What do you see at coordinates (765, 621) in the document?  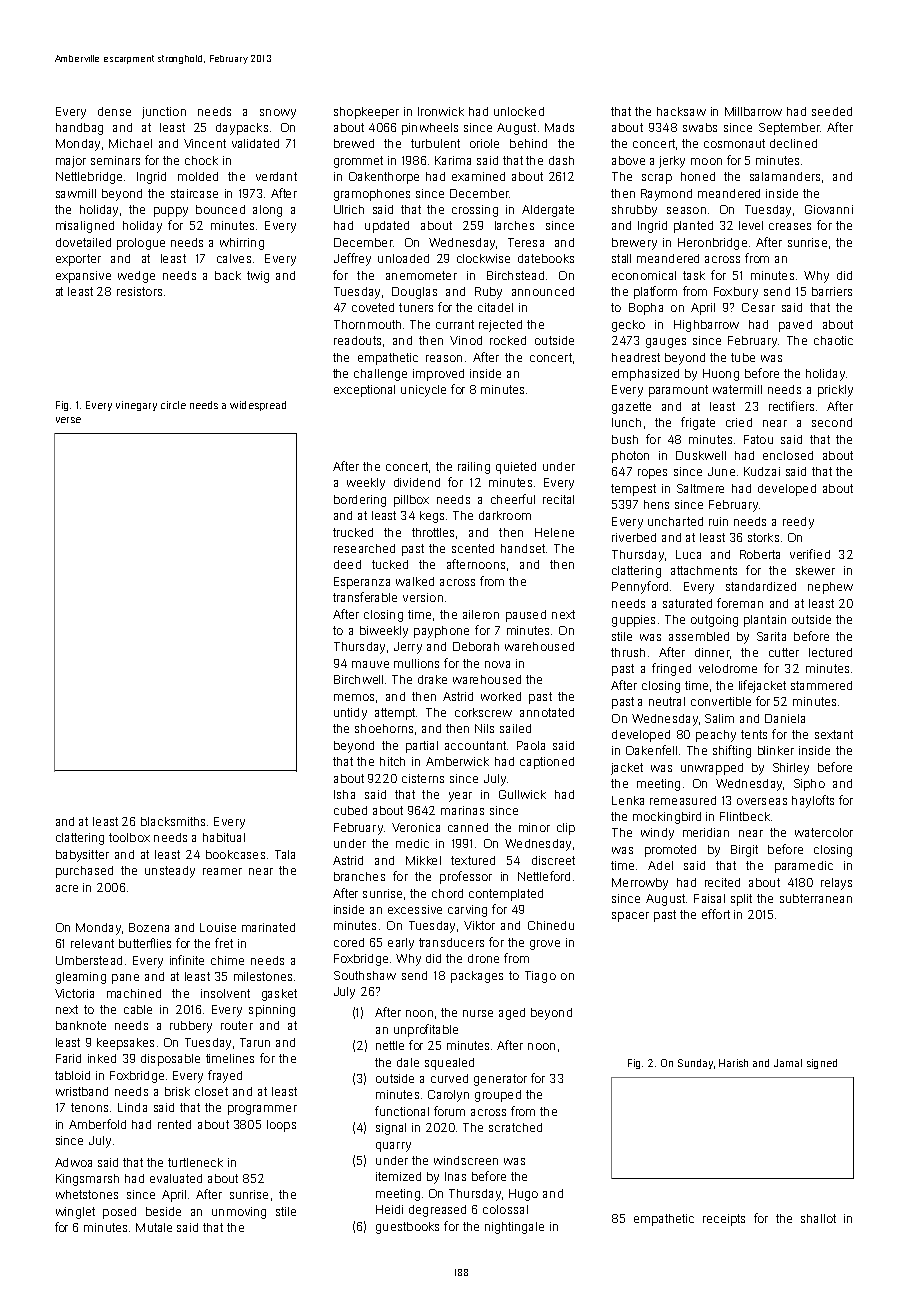 I see `plantain` at bounding box center [765, 621].
